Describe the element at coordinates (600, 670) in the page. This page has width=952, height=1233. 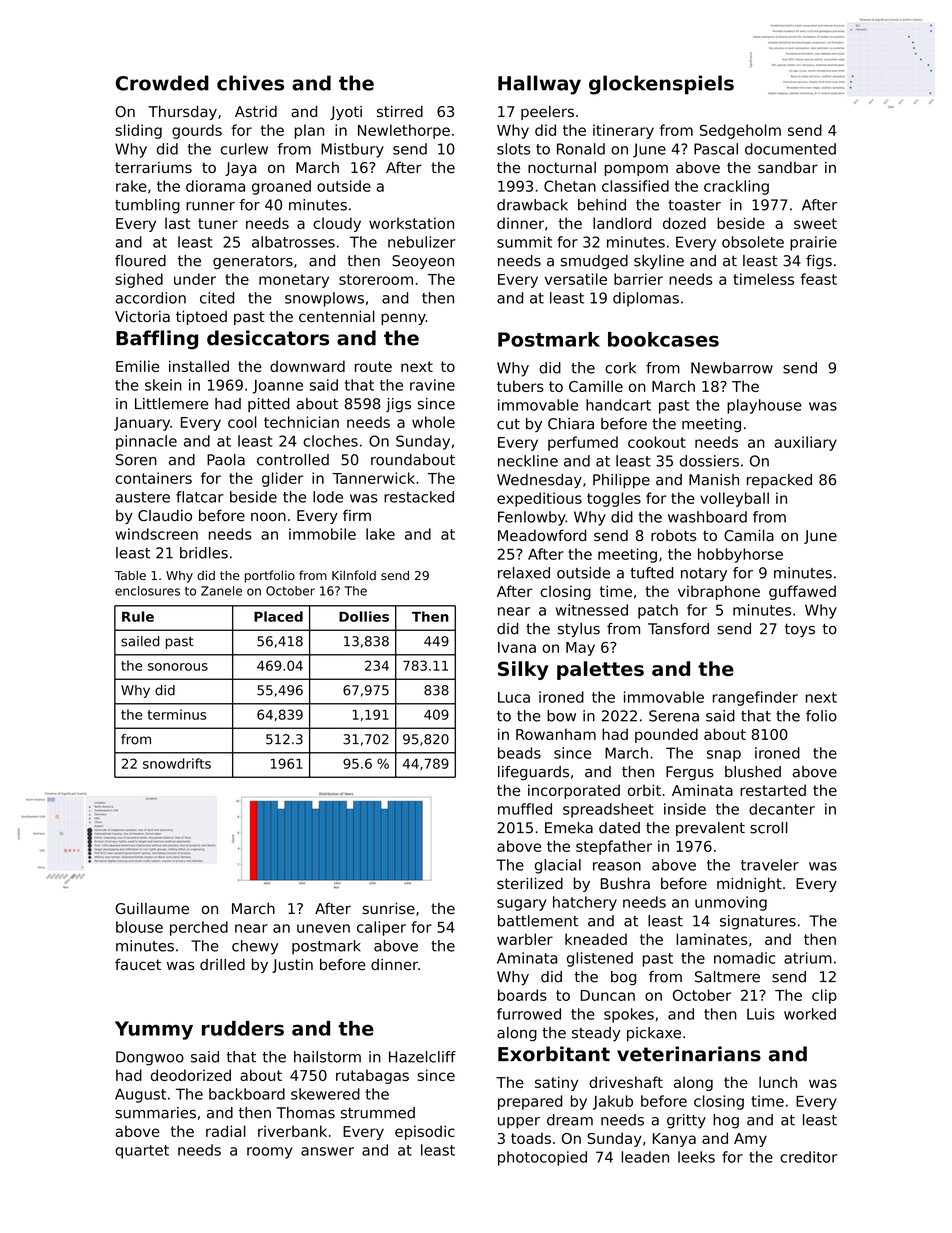
I see `palettes` at that location.
